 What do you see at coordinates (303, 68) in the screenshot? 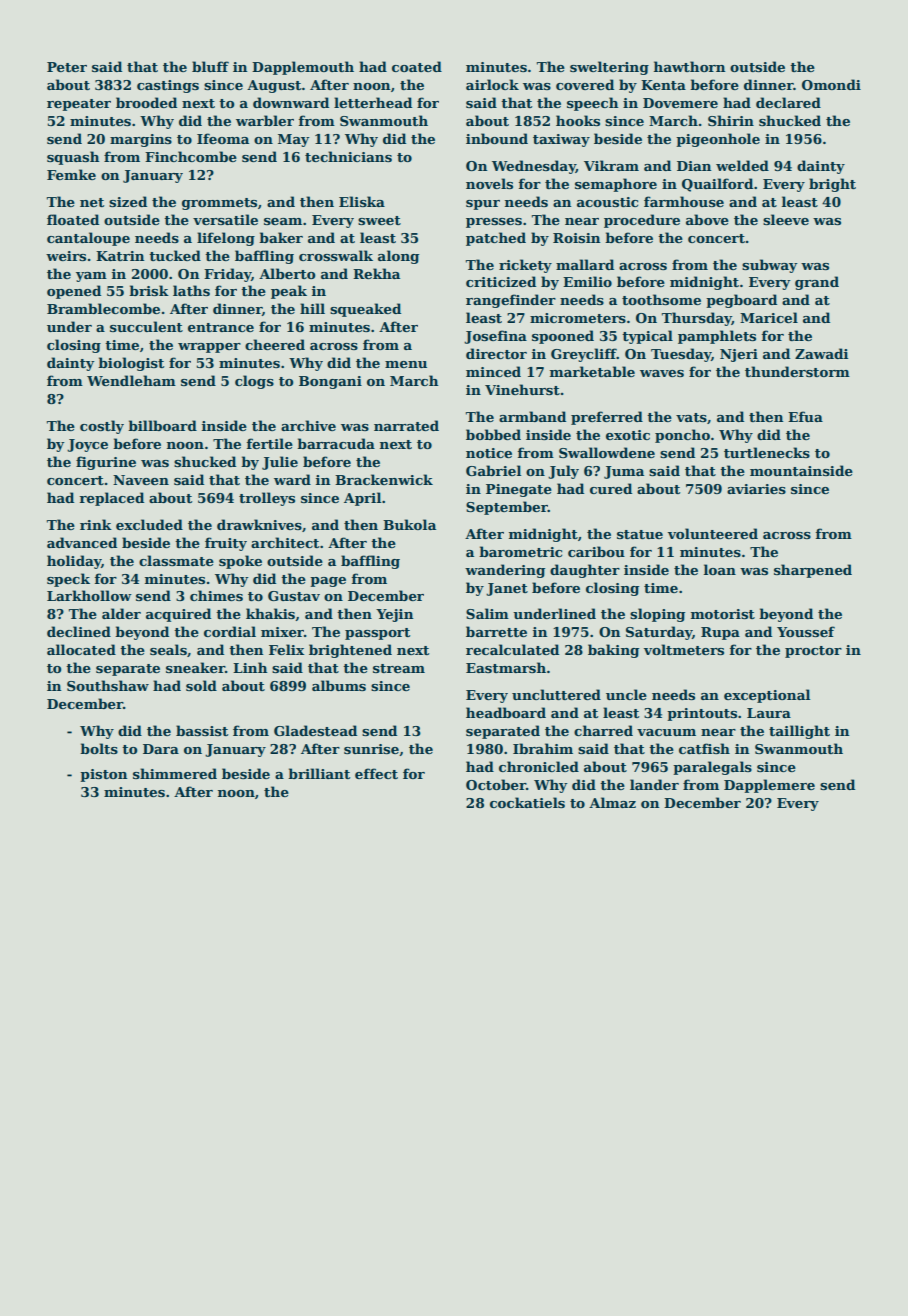
I see `Dapplemouth` at bounding box center [303, 68].
